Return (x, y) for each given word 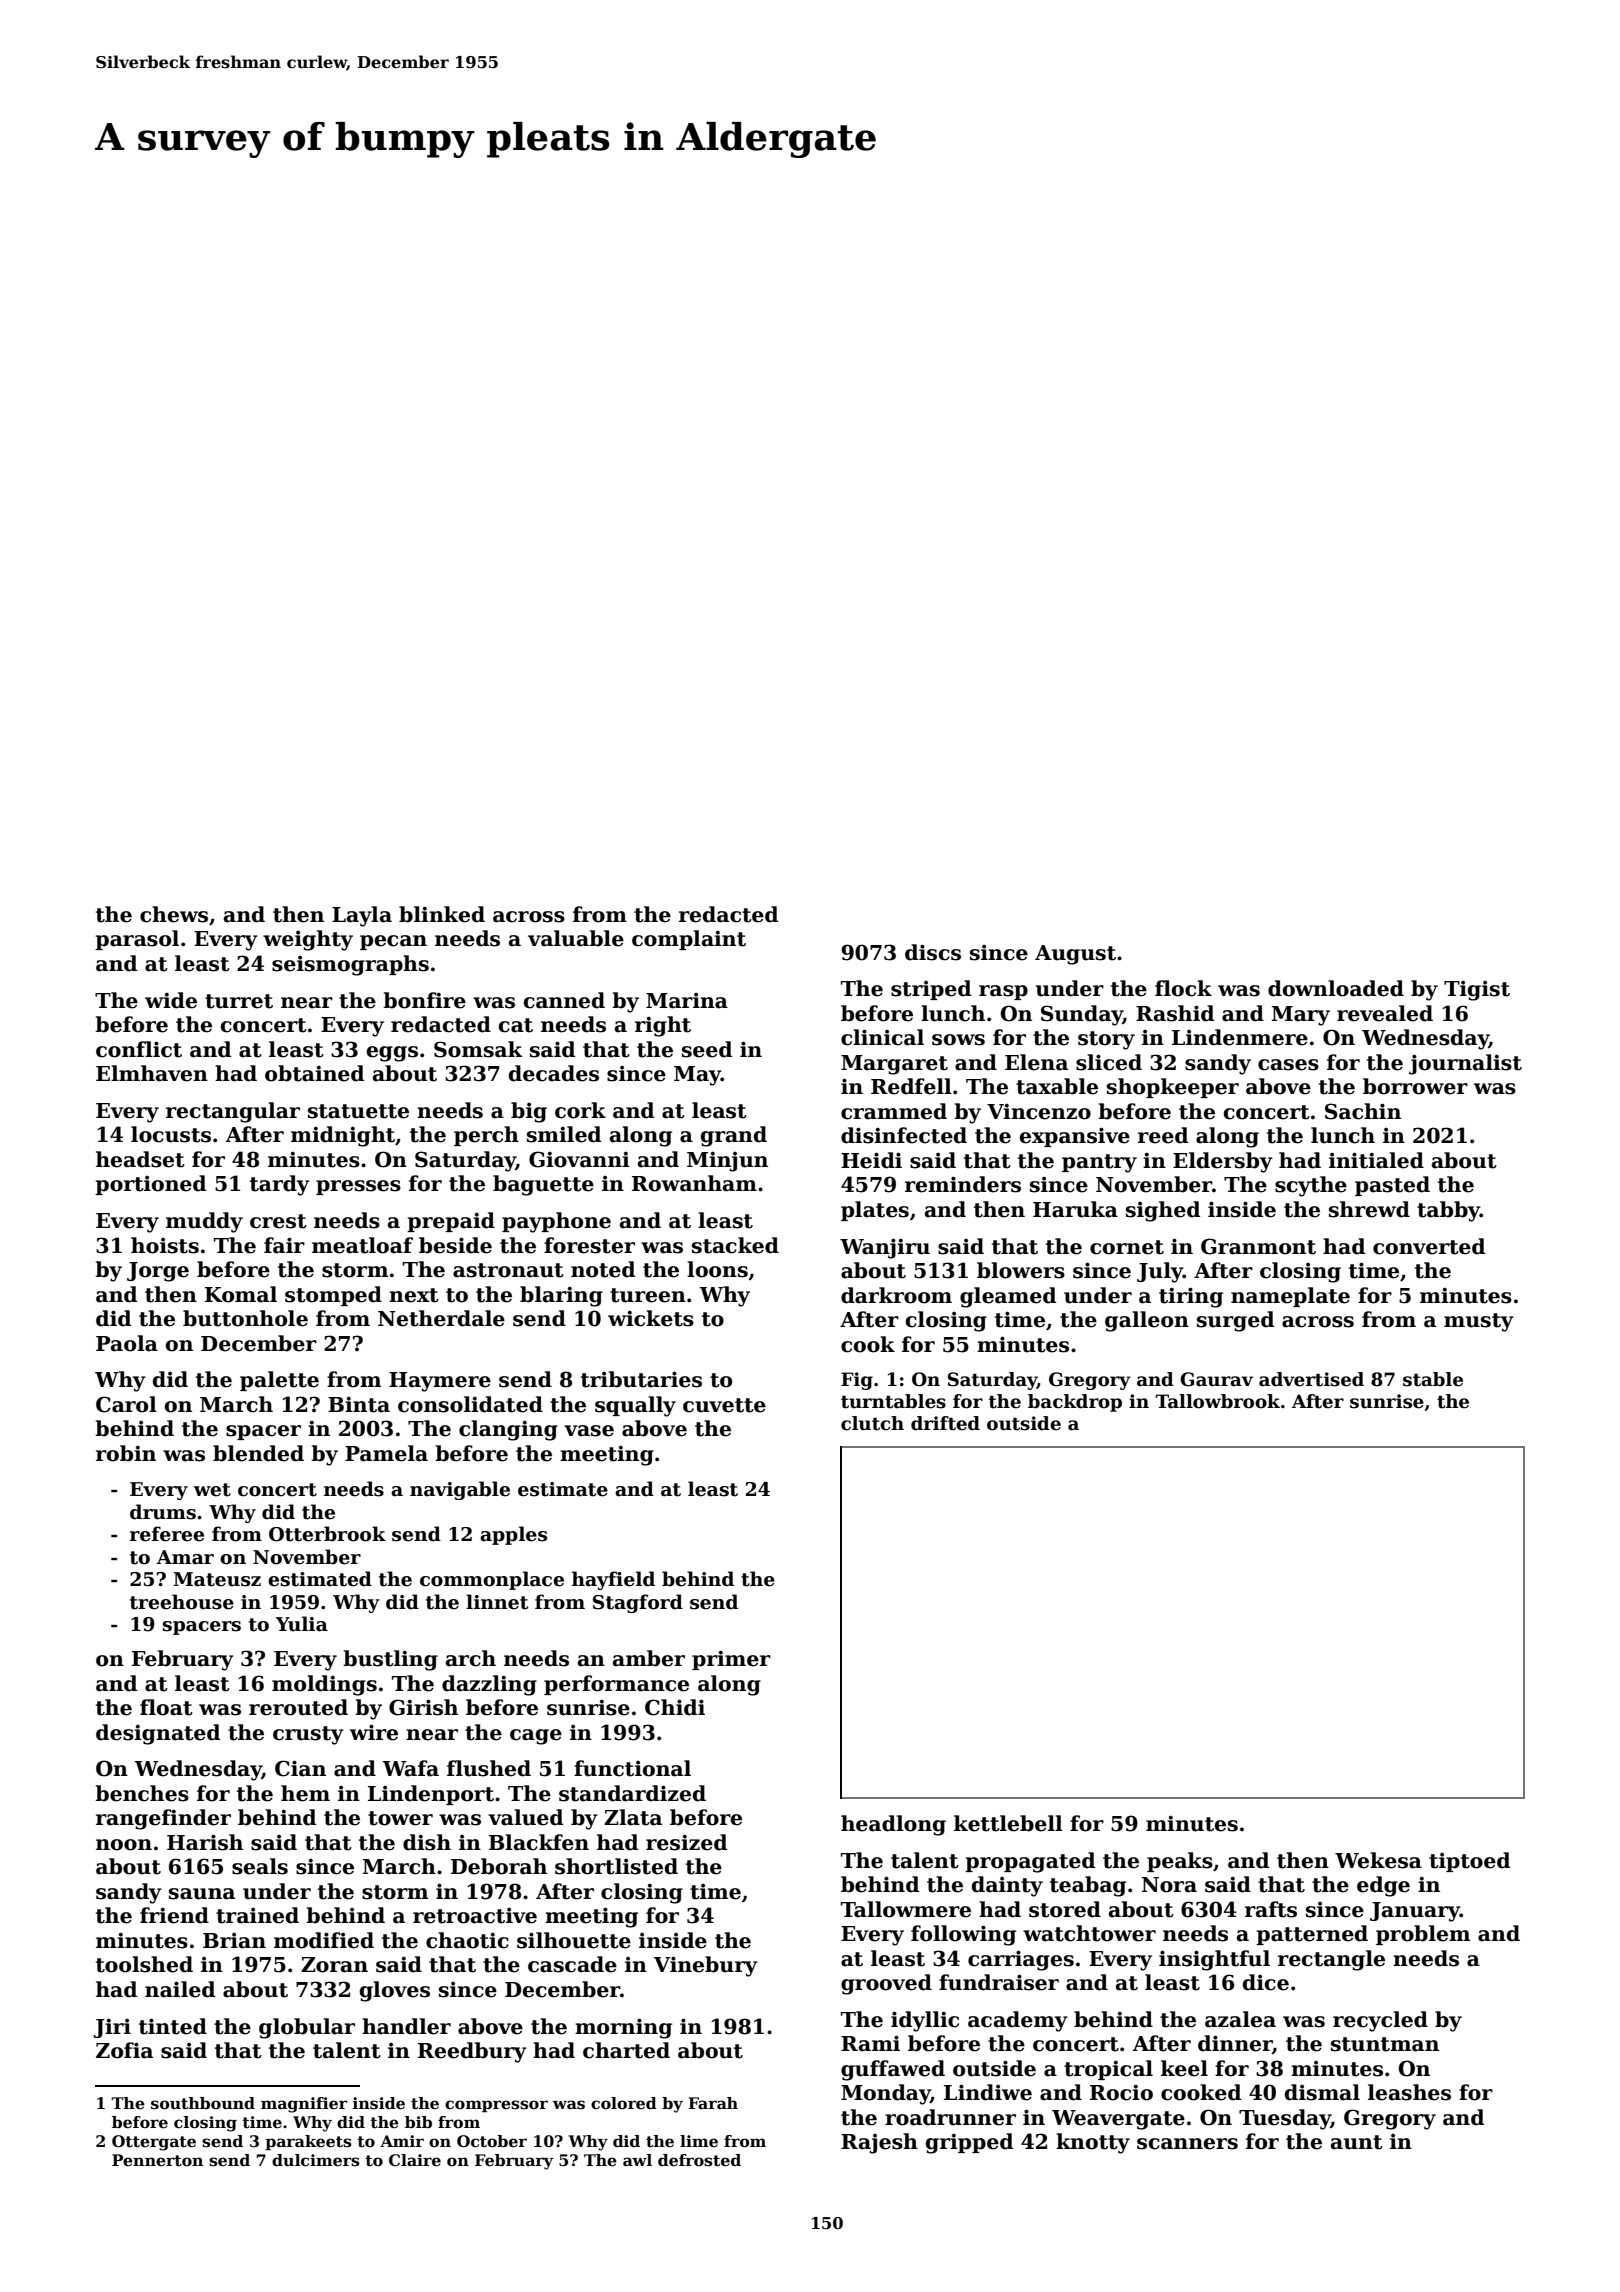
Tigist (1477, 991)
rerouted (298, 1707)
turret (239, 1001)
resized (686, 1842)
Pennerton (157, 2160)
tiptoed (1469, 1862)
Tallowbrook (1218, 1401)
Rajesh (879, 2143)
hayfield (613, 1580)
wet (212, 1490)
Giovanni (579, 1159)
